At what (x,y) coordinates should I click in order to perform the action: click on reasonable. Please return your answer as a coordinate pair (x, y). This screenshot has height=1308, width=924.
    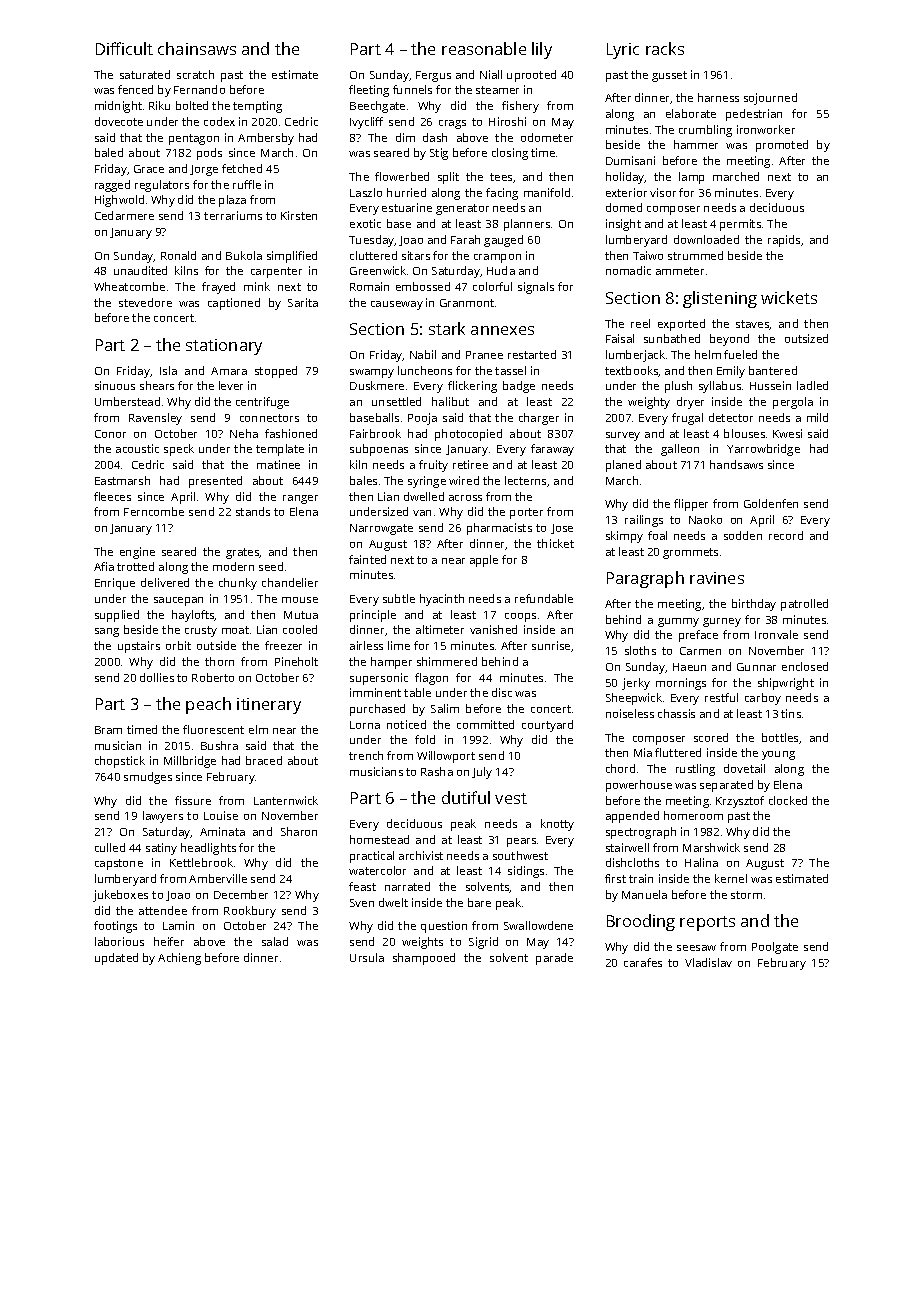
    Looking at the image, I should click on (484, 48).
